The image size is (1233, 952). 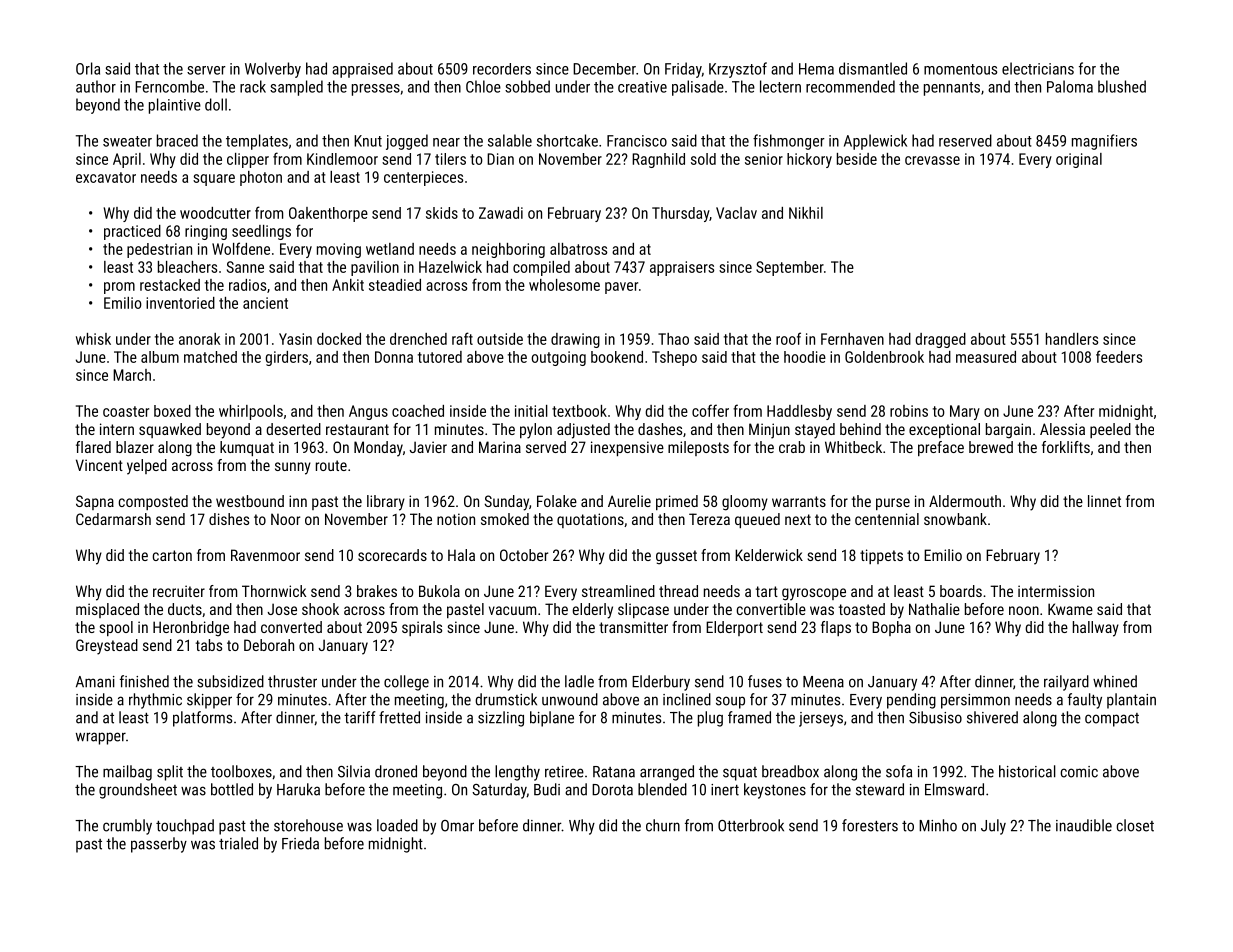 What do you see at coordinates (873, 68) in the document?
I see `dismantled` at bounding box center [873, 68].
